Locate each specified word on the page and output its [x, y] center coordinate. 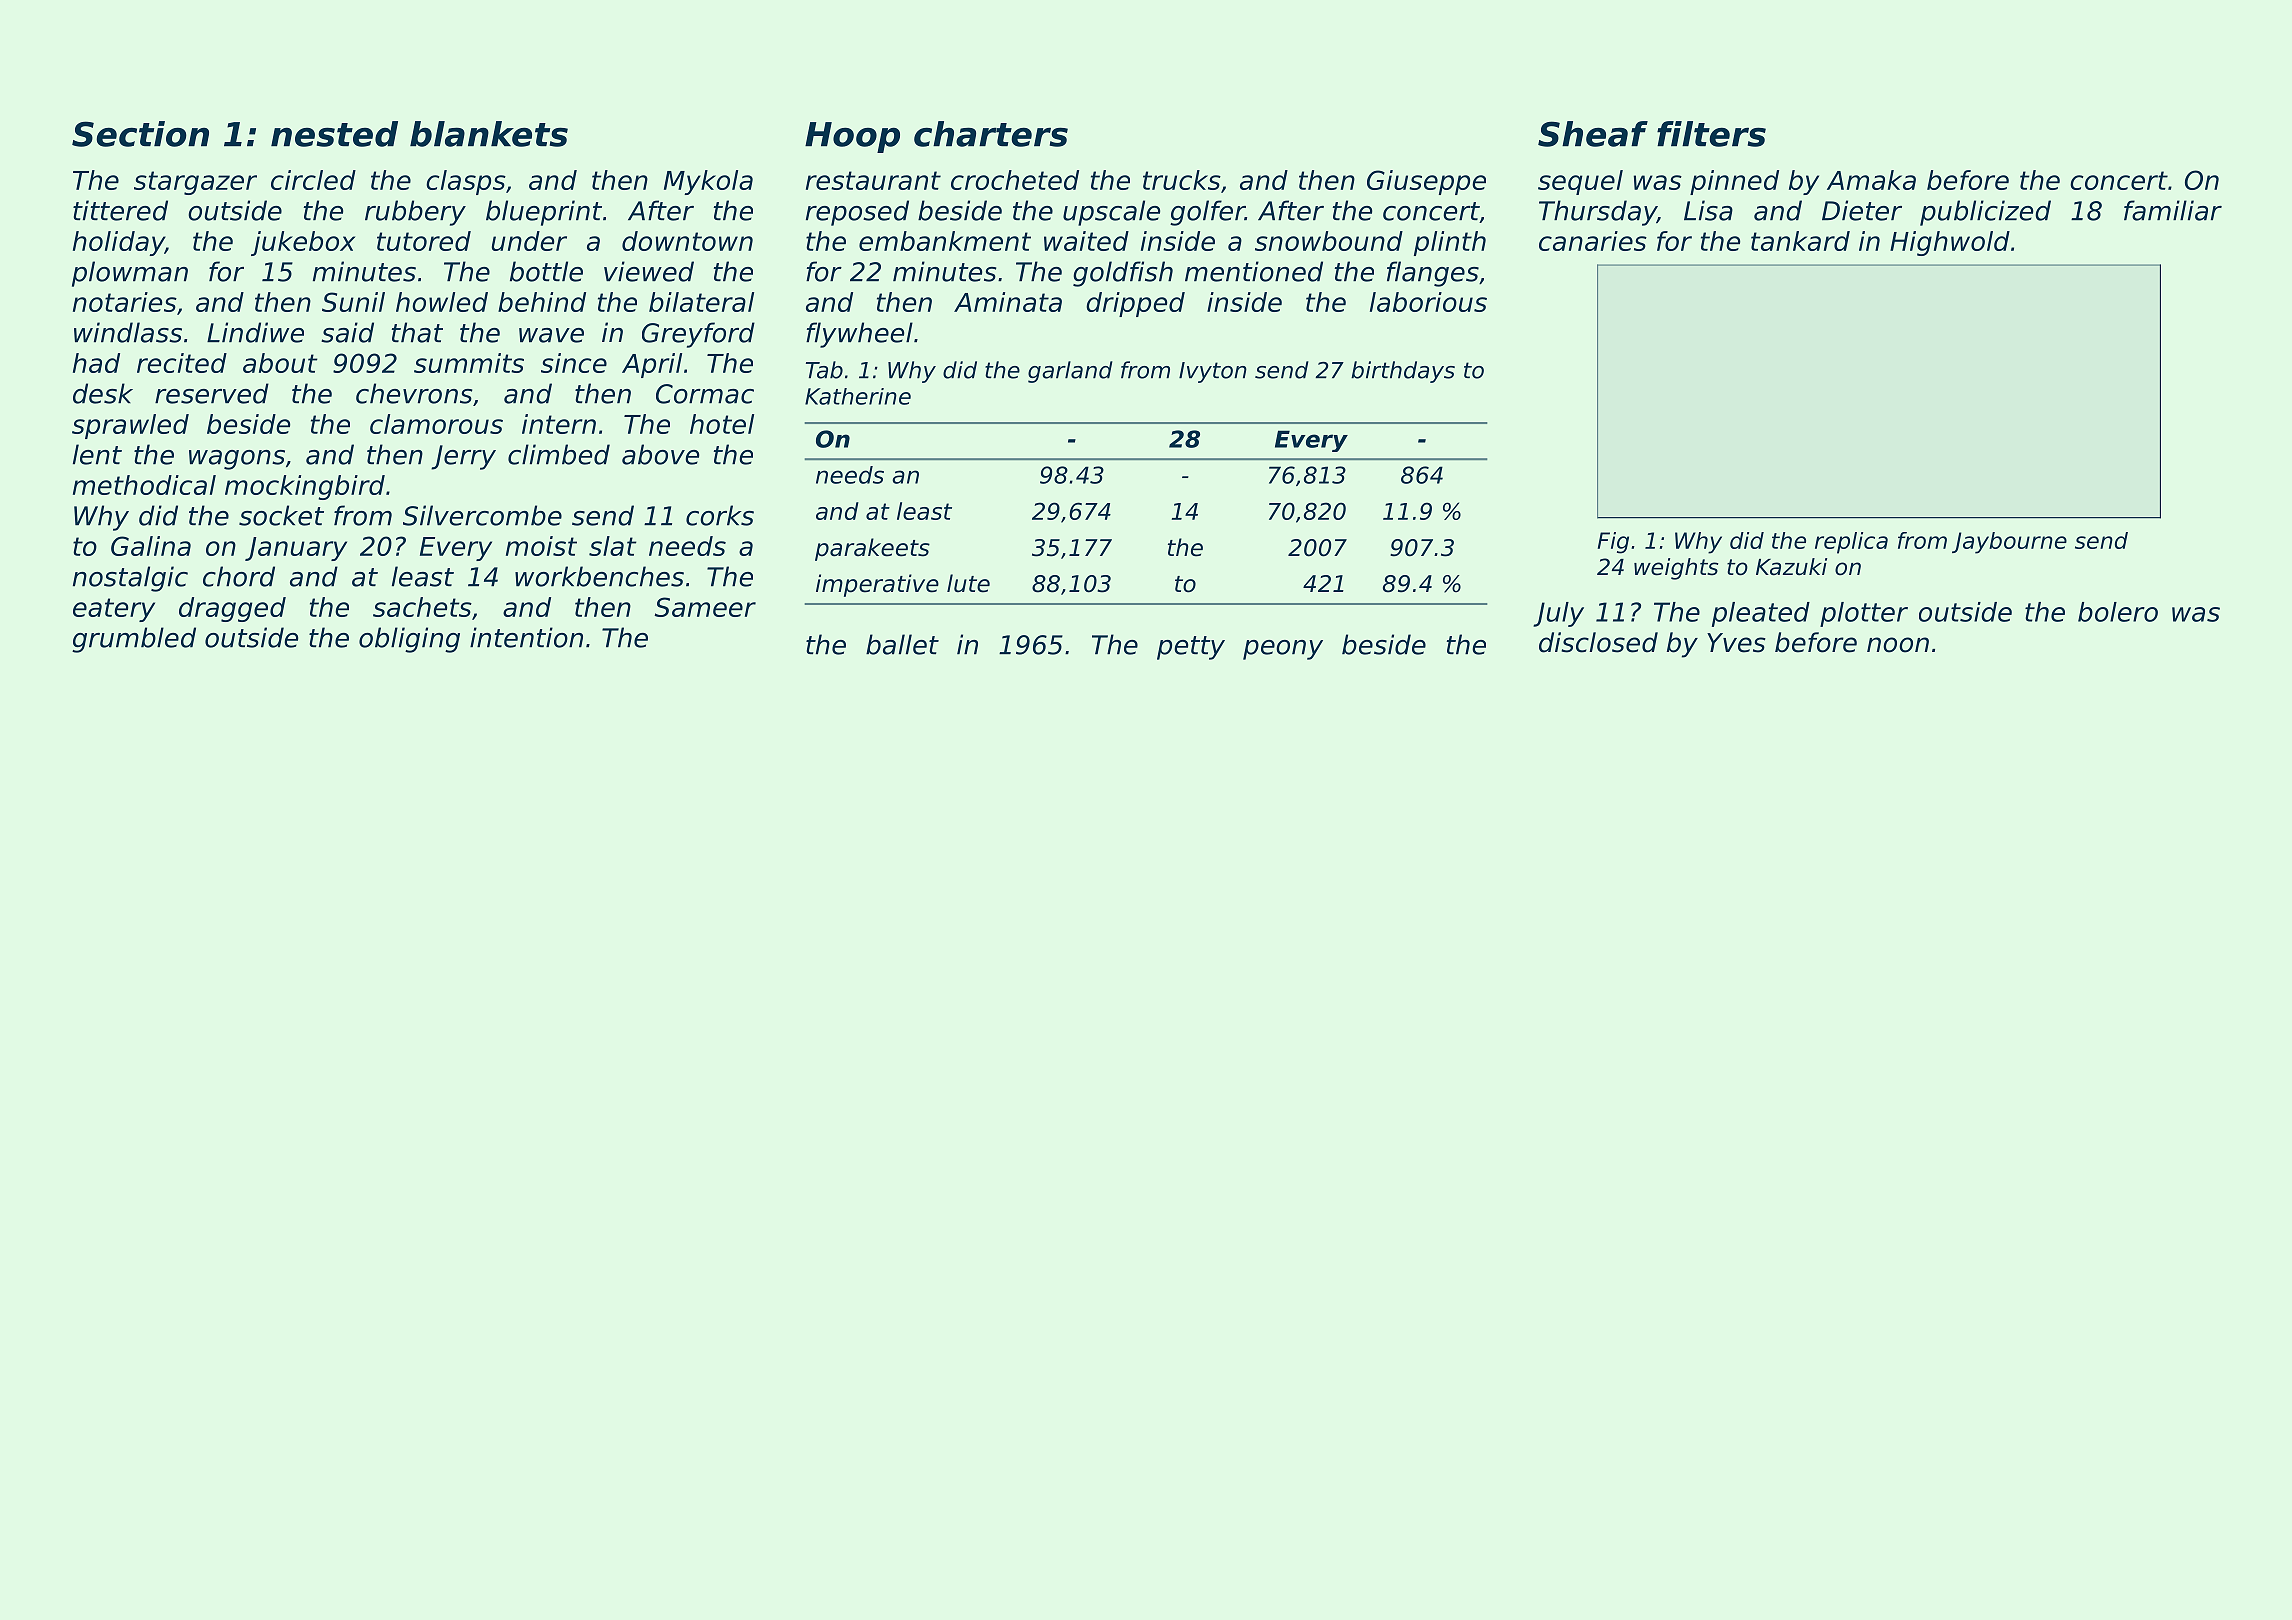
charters [991, 134]
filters [1711, 134]
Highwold [1950, 243]
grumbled [134, 640]
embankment [945, 241]
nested [334, 134]
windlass [128, 332]
